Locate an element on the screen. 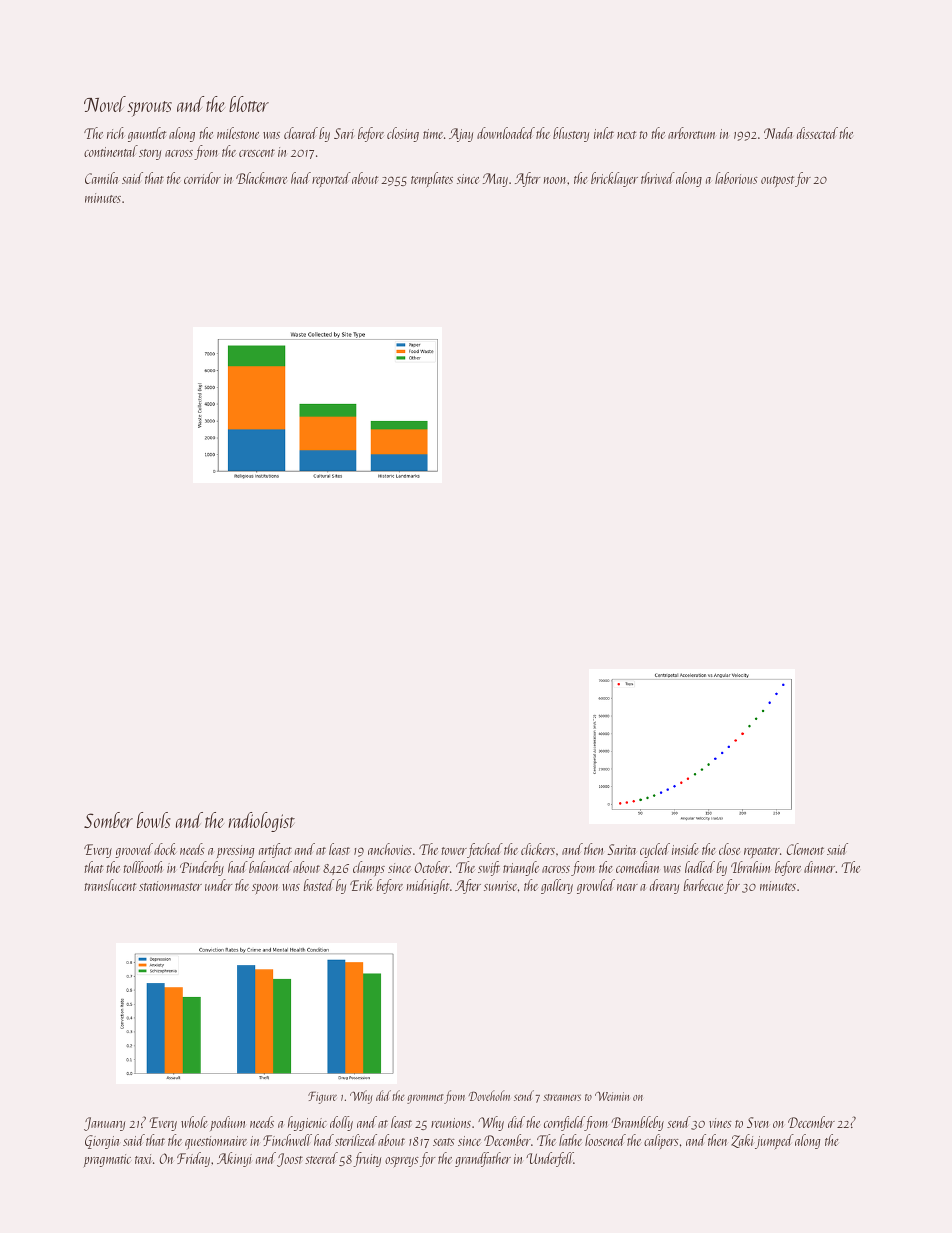 This screenshot has height=1233, width=952. corridor is located at coordinates (202, 178).
